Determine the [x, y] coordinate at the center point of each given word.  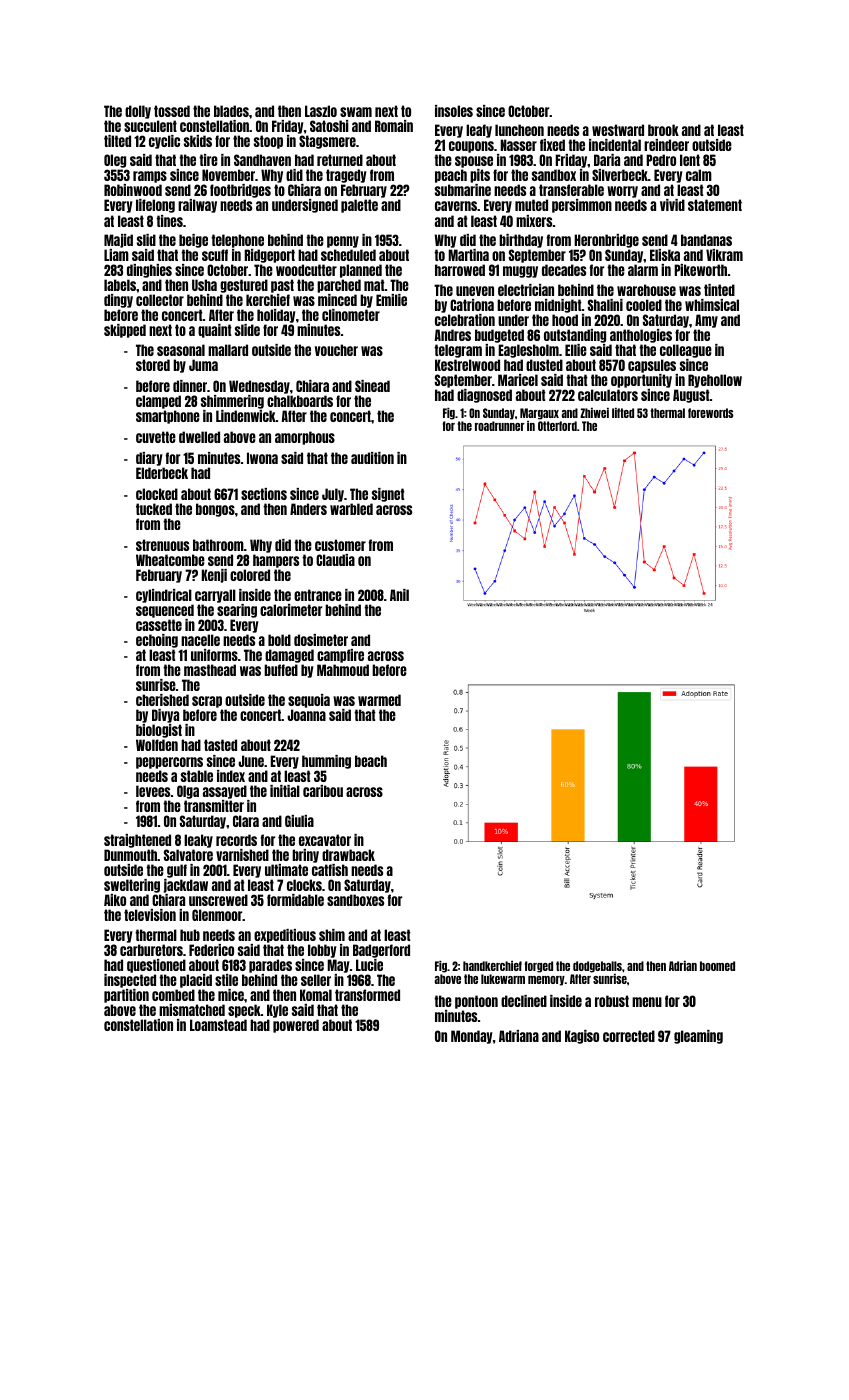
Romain [394, 126]
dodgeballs [597, 967]
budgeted [499, 336]
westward [618, 130]
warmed [379, 700]
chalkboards [300, 401]
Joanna [306, 715]
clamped [158, 402]
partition [126, 996]
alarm [643, 270]
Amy [706, 321]
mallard [228, 350]
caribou [323, 791]
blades [231, 111]
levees [153, 791]
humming [326, 762]
